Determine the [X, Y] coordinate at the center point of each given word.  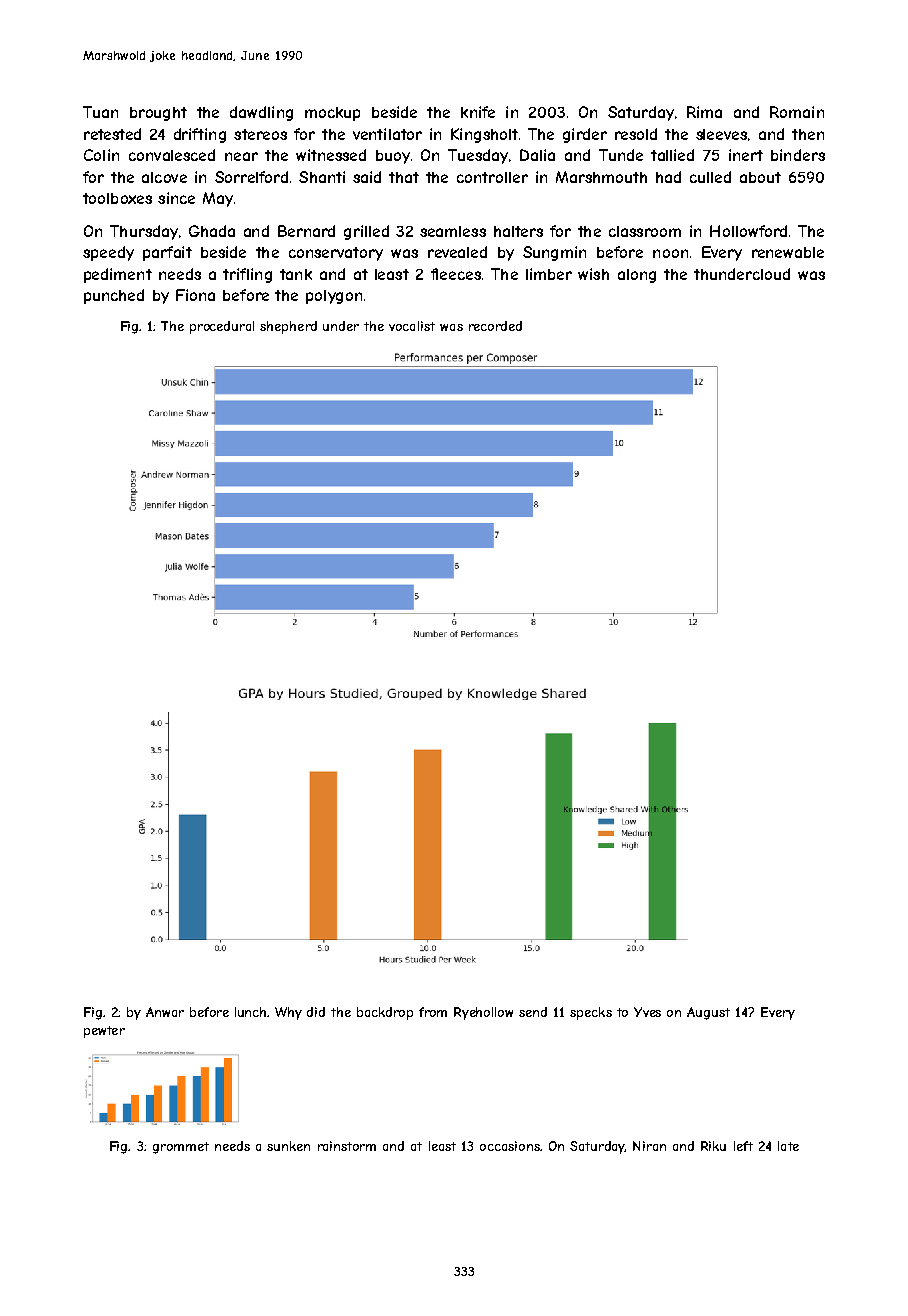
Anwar [165, 1012]
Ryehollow [483, 1013]
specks [591, 1013]
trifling [247, 275]
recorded [495, 326]
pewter [104, 1032]
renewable [788, 252]
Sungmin [554, 253]
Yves [647, 1012]
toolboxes [117, 198]
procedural [222, 327]
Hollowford [748, 231]
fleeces [456, 274]
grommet [181, 1148]
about [760, 177]
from [433, 1012]
